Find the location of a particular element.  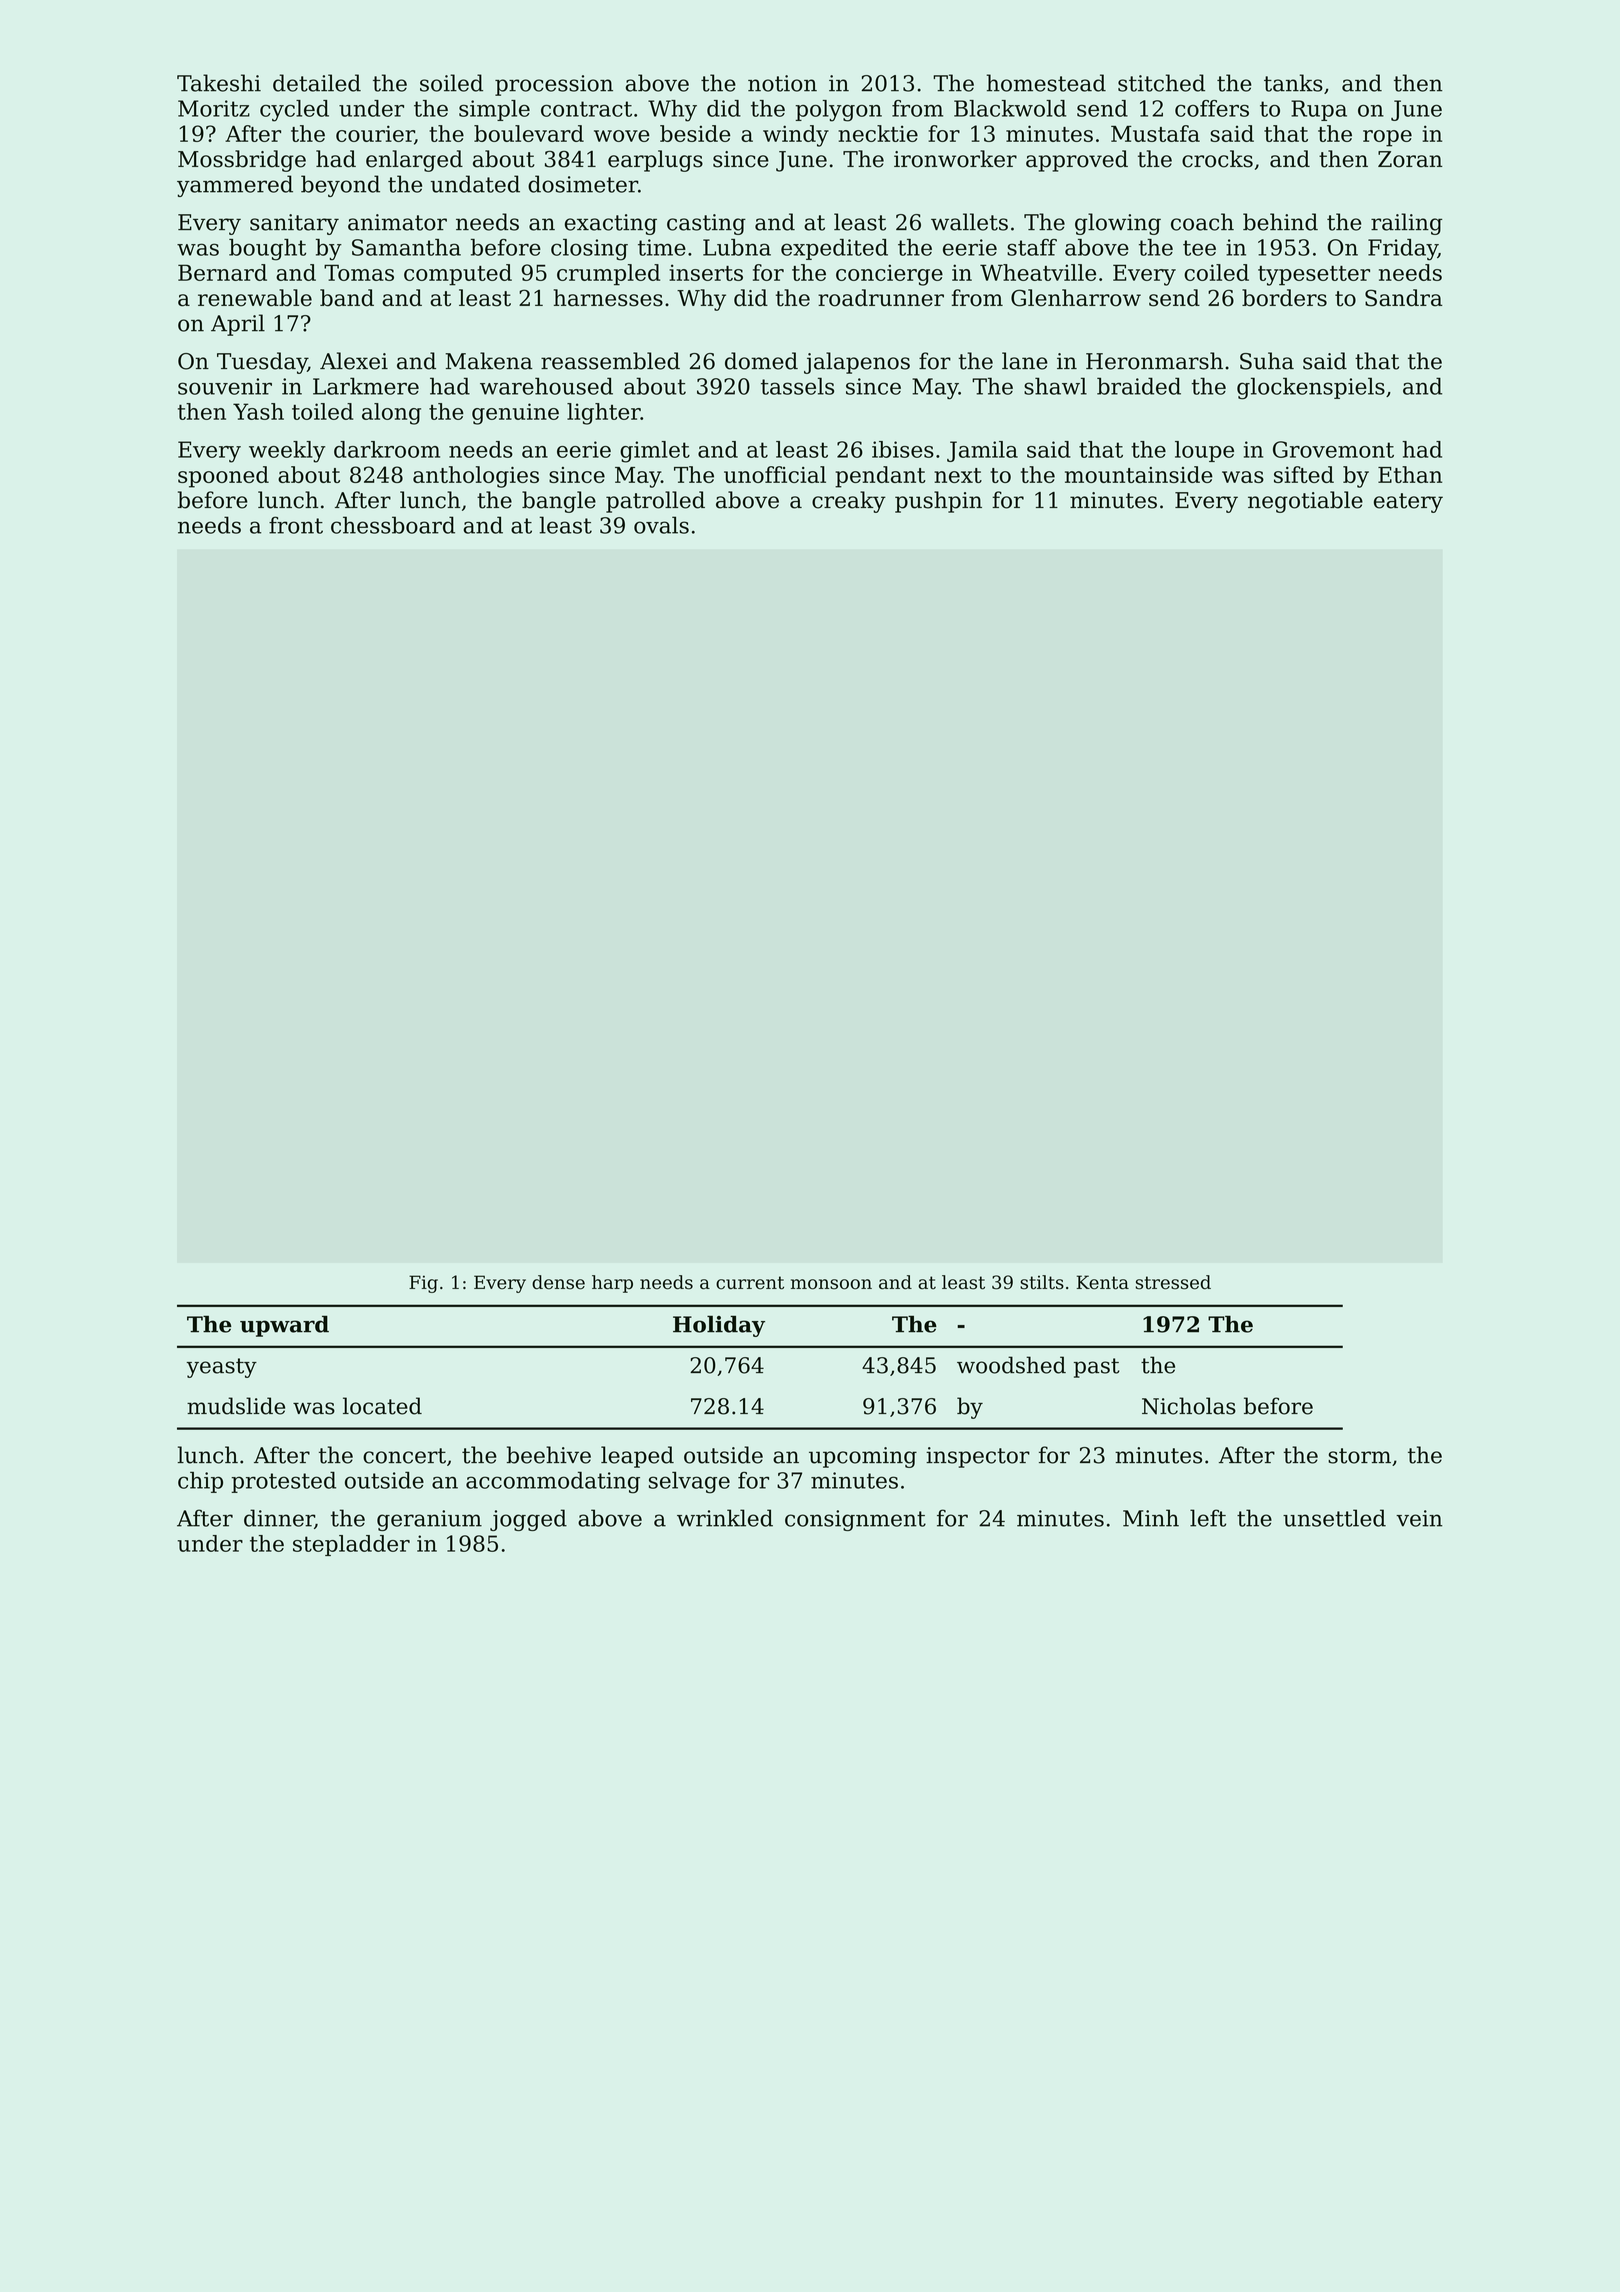

monsoon is located at coordinates (831, 1284).
